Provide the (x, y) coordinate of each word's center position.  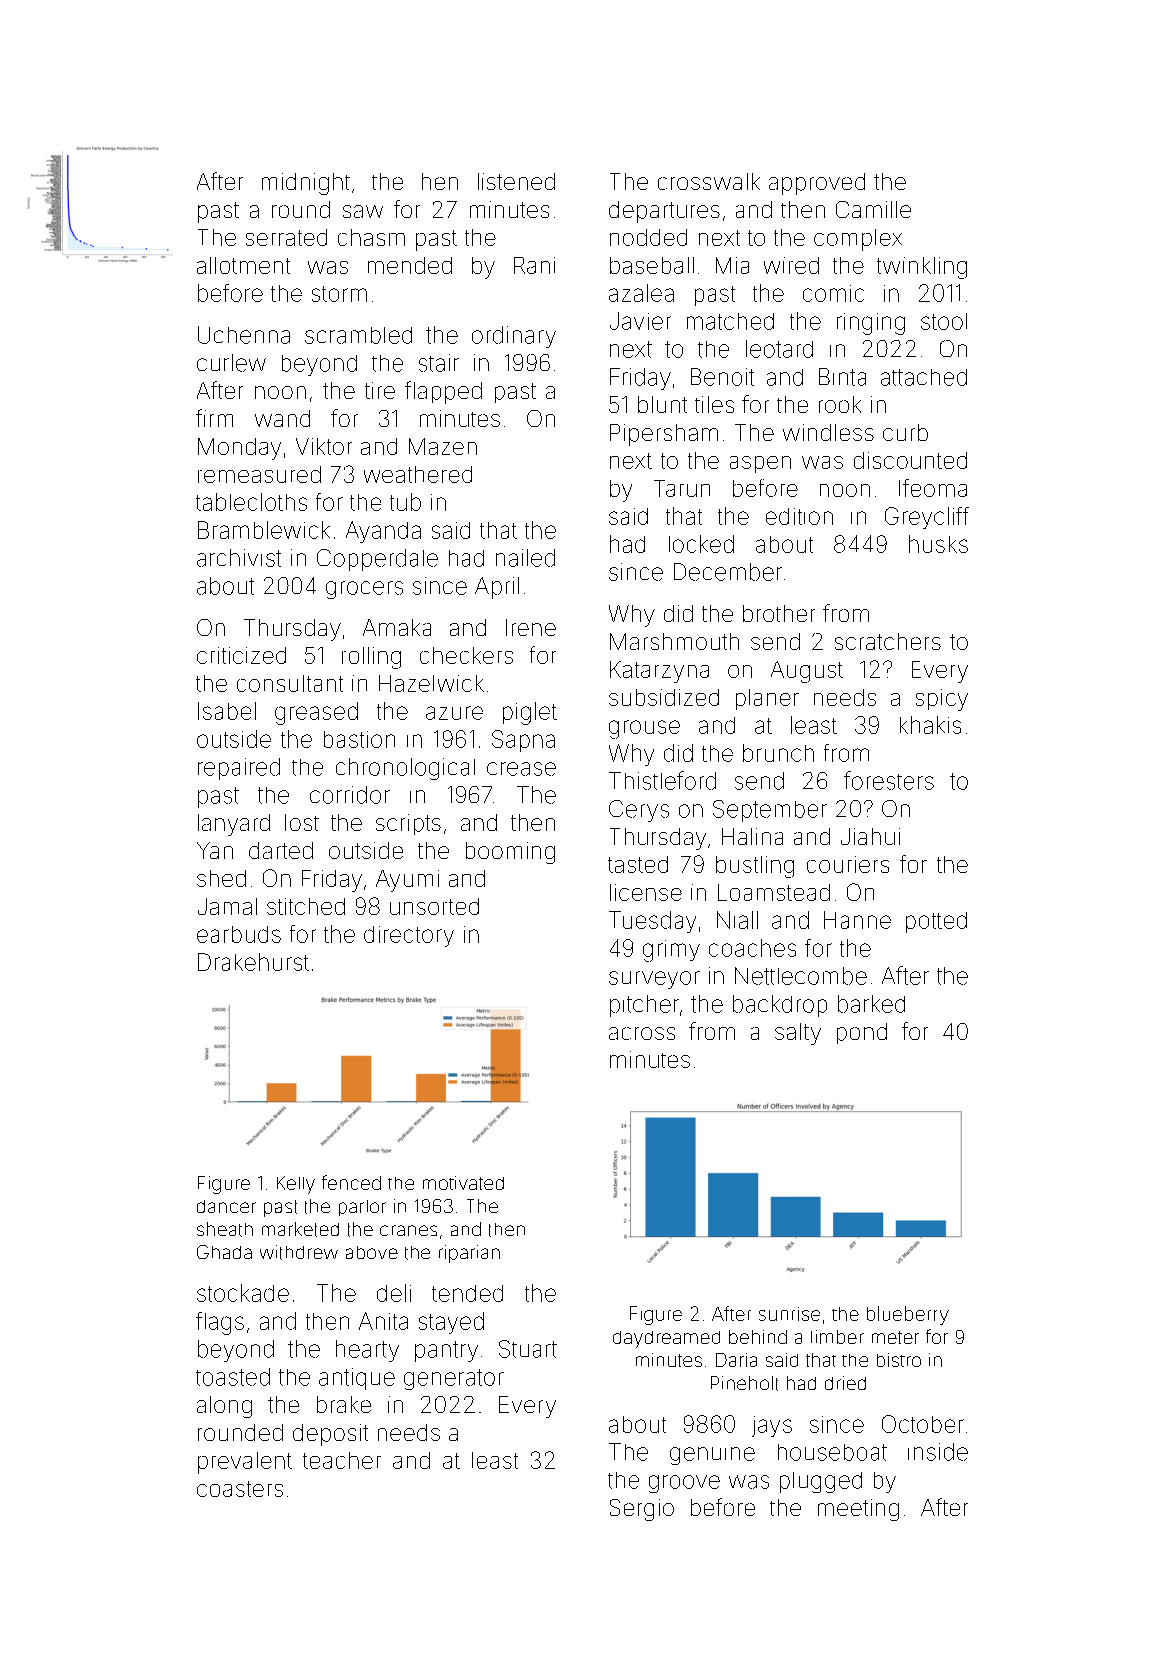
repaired (239, 769)
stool (944, 321)
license (646, 892)
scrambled (358, 335)
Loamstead (774, 892)
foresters (889, 780)
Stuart (528, 1349)
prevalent (245, 1463)
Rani (534, 265)
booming (510, 853)
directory (409, 936)
